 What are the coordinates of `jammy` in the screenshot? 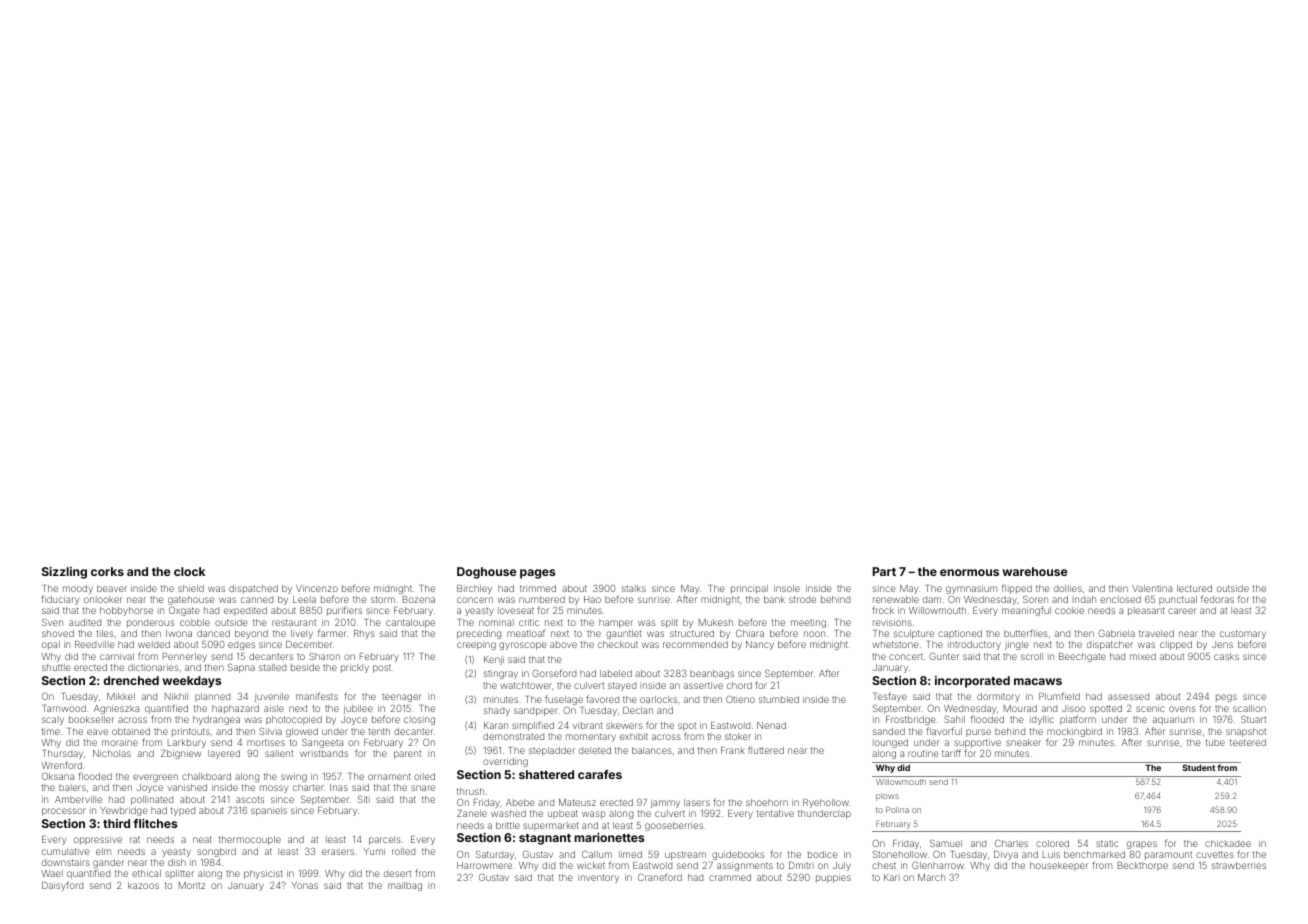 It's located at (665, 804).
